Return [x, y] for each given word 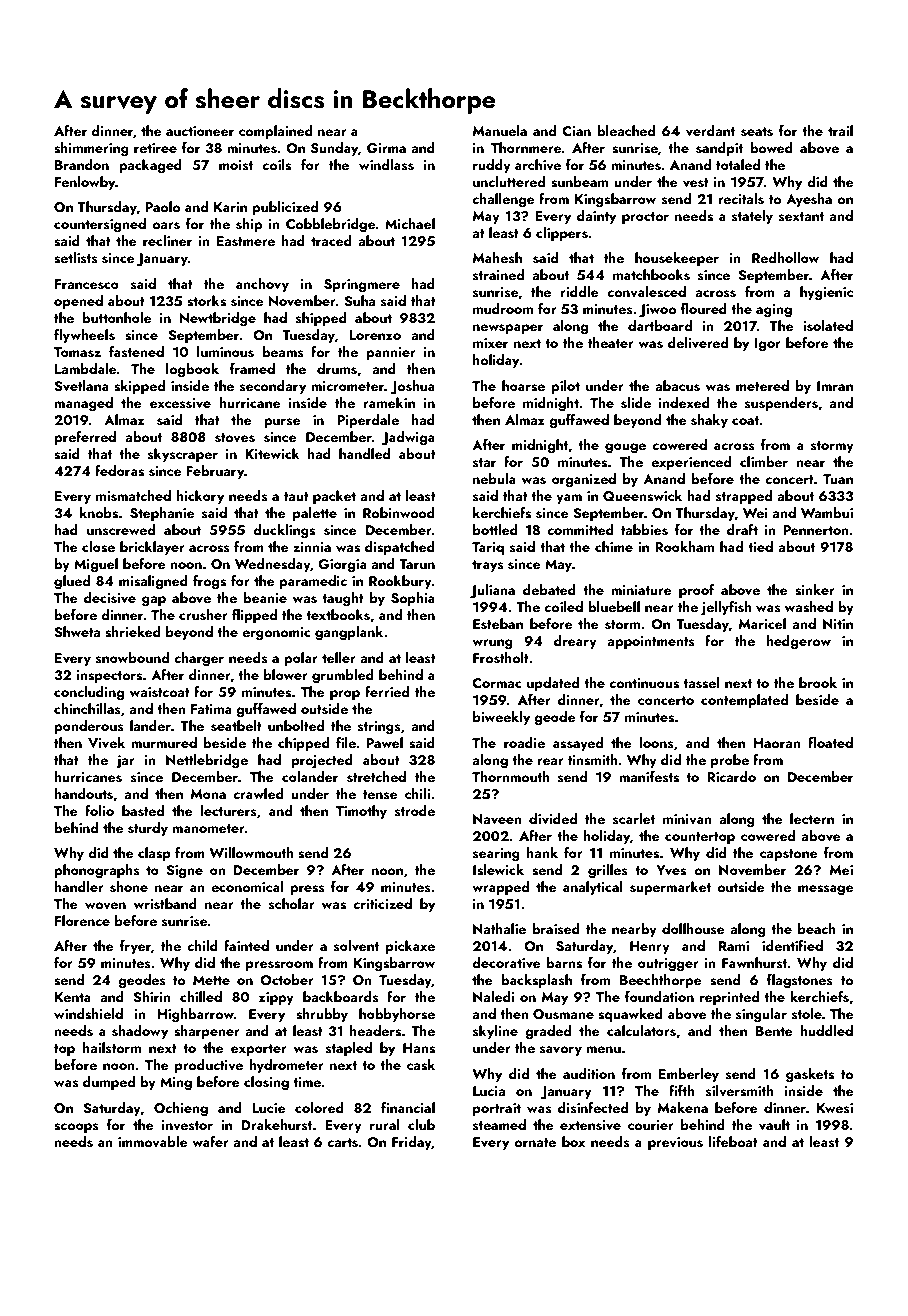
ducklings [284, 531]
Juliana [492, 591]
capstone [788, 855]
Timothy [361, 812]
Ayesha [809, 200]
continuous [644, 683]
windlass [386, 165]
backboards [341, 997]
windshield [88, 1014]
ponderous [89, 727]
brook [818, 682]
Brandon [82, 164]
